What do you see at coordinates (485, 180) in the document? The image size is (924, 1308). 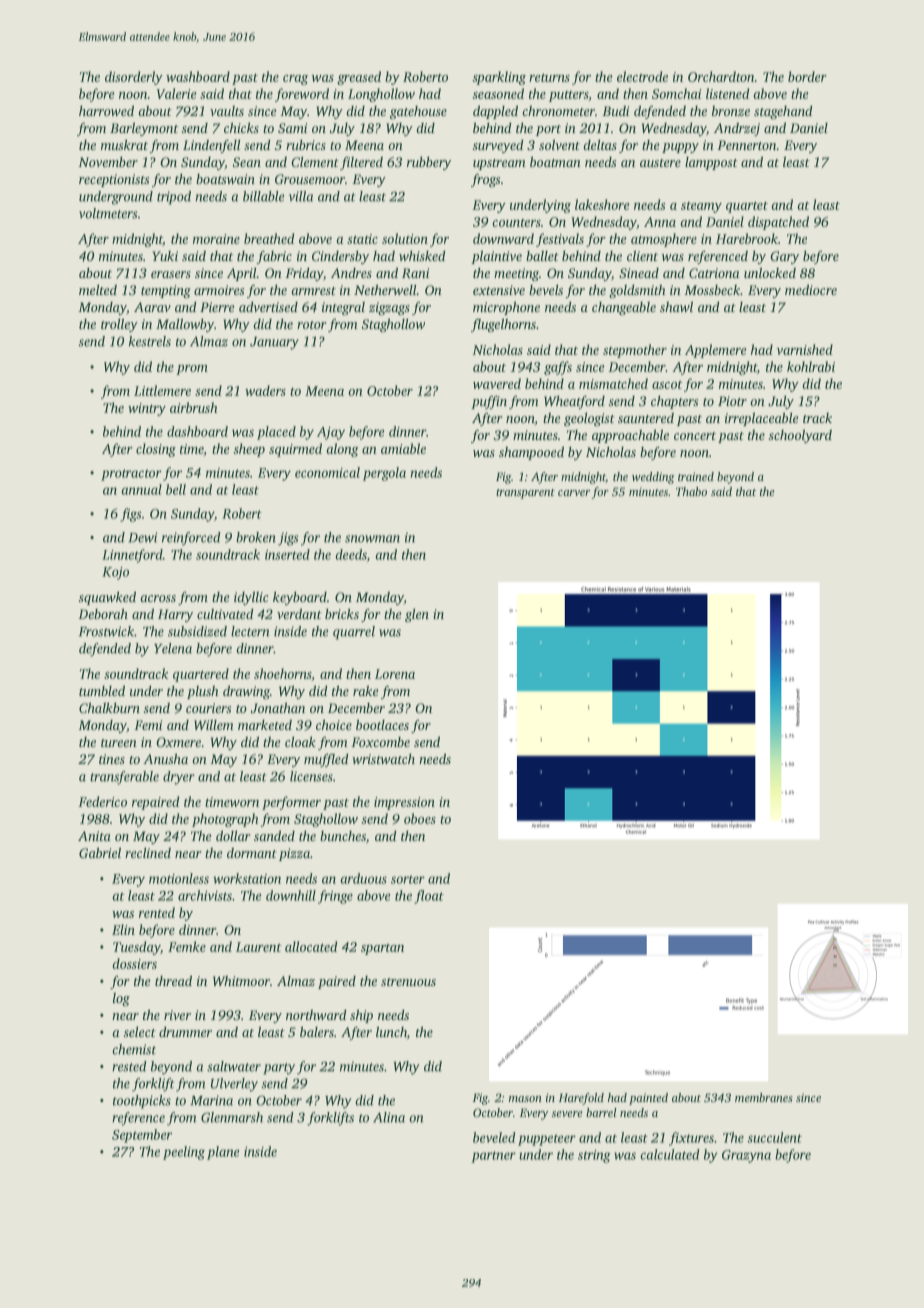 I see `frogs` at bounding box center [485, 180].
